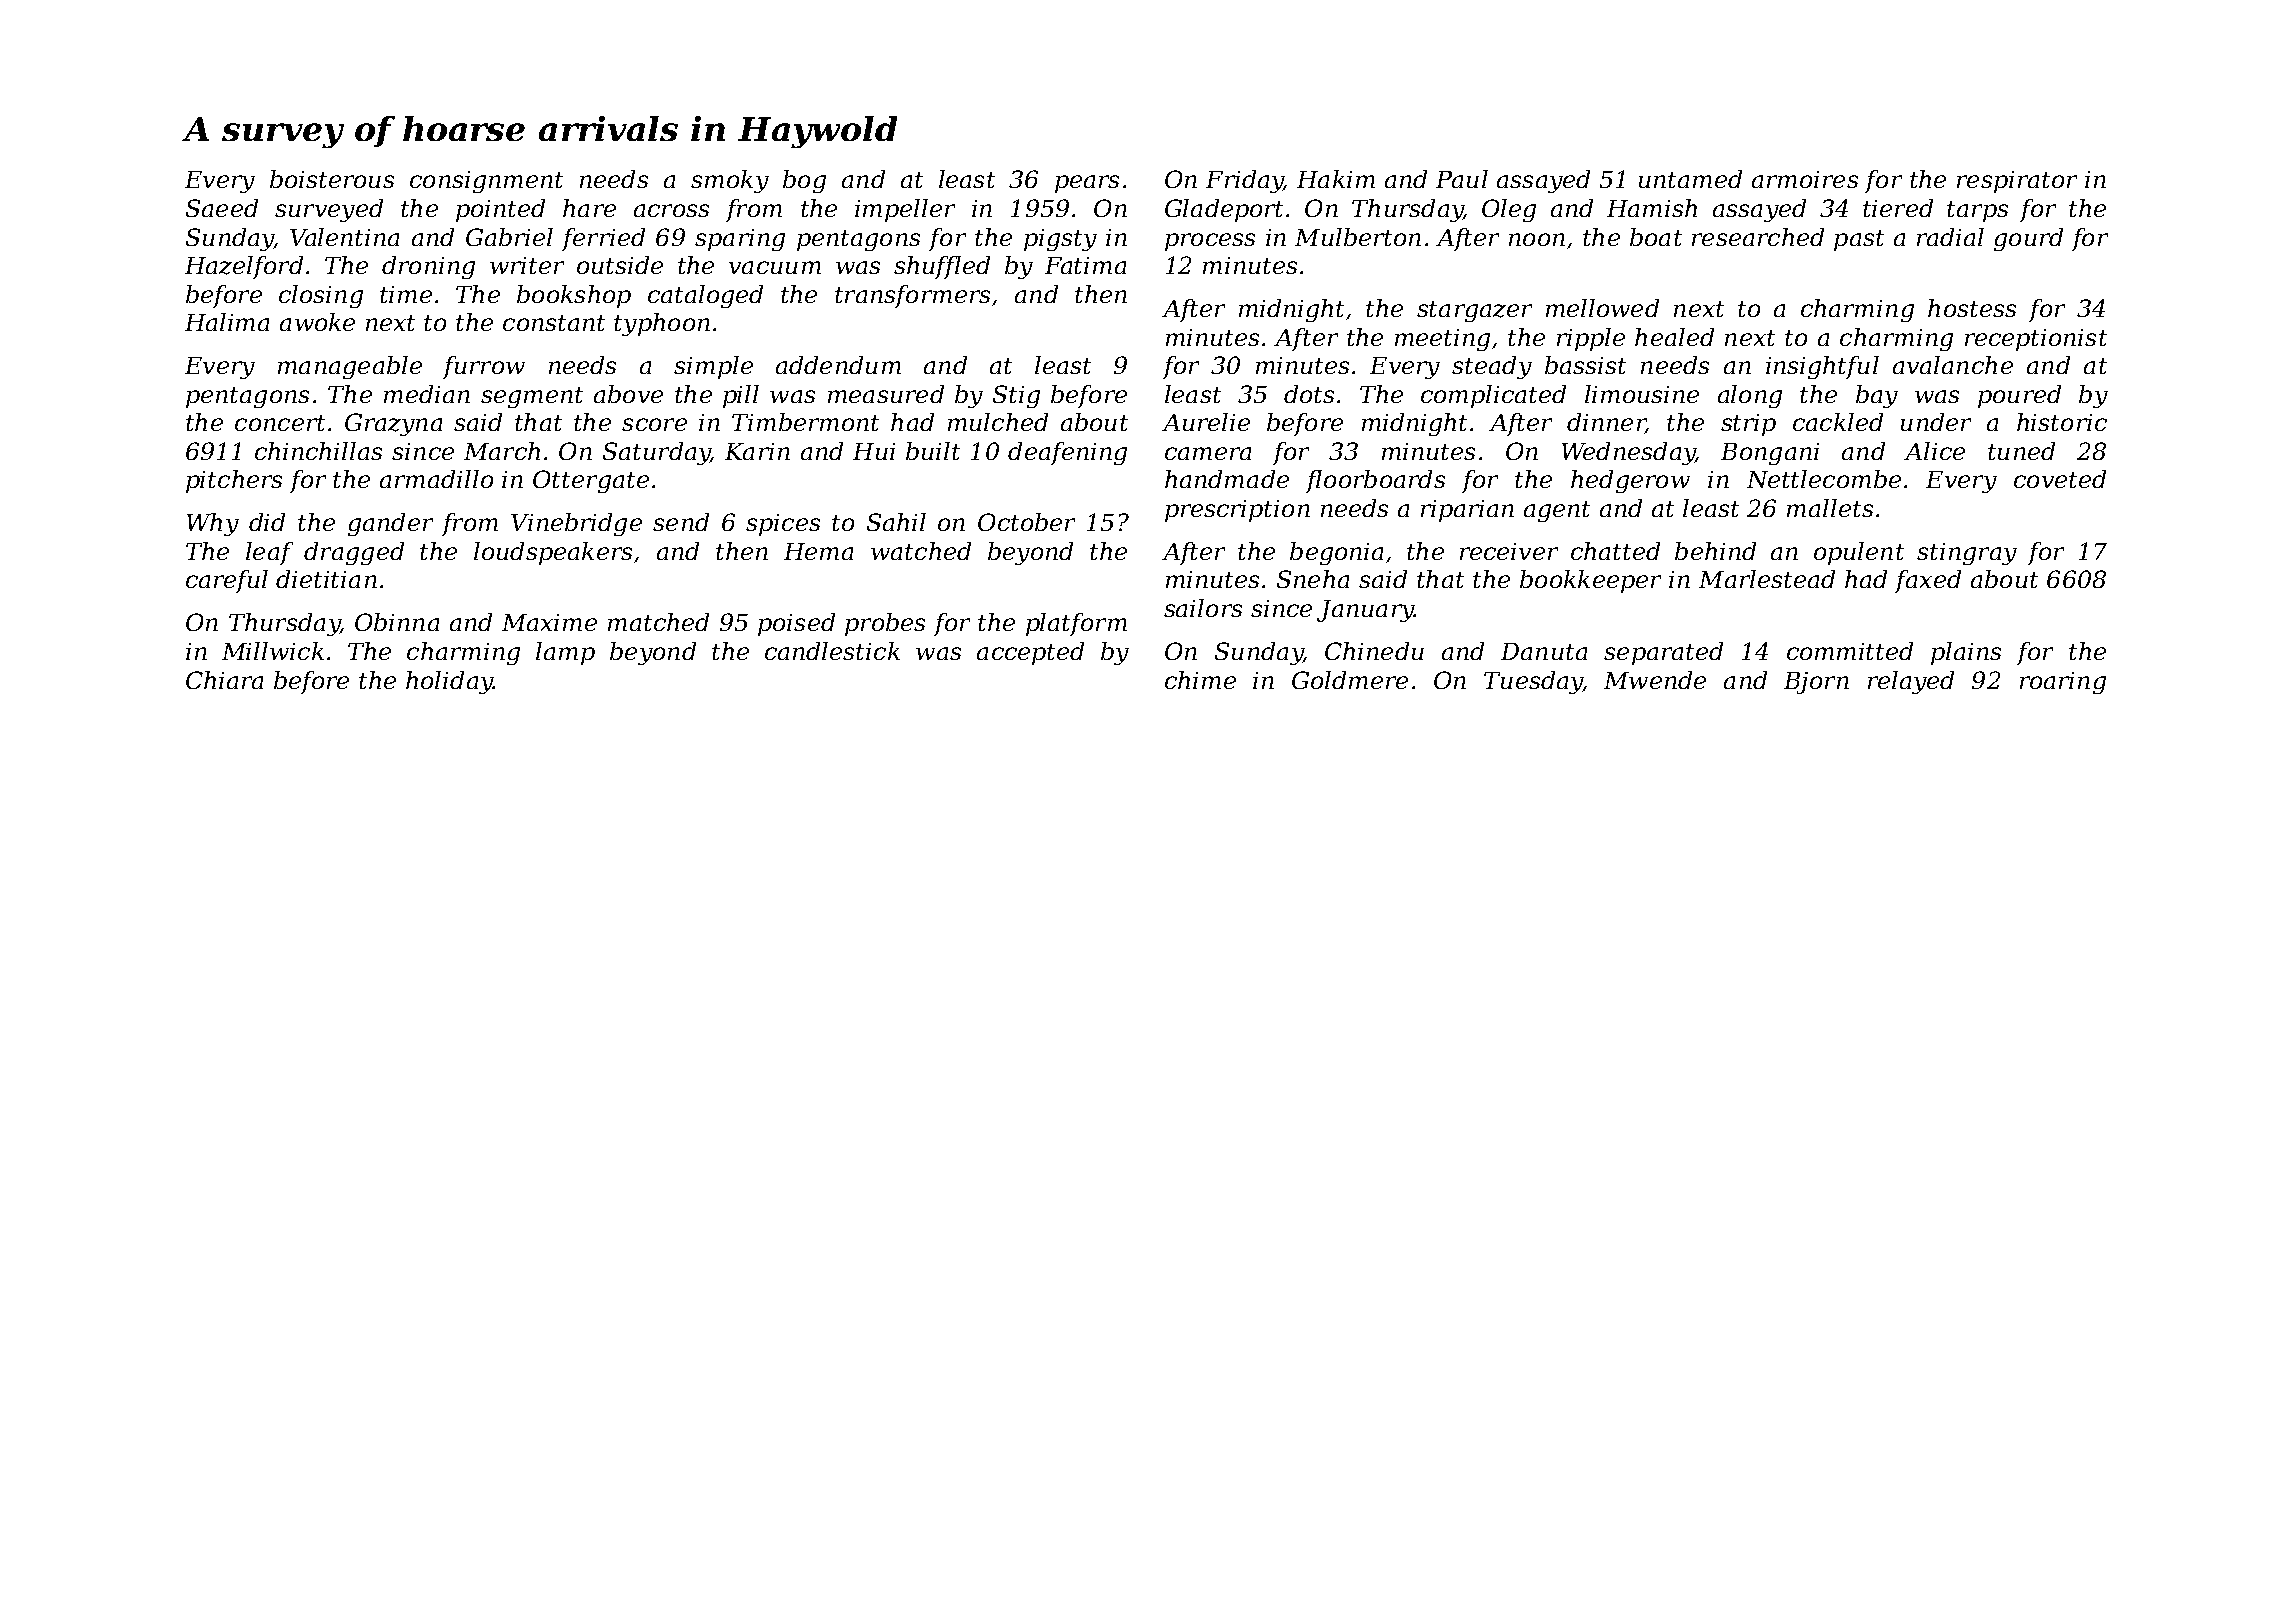 The height and width of the screenshot is (1620, 2292). What do you see at coordinates (1313, 579) in the screenshot?
I see `Sneha` at bounding box center [1313, 579].
